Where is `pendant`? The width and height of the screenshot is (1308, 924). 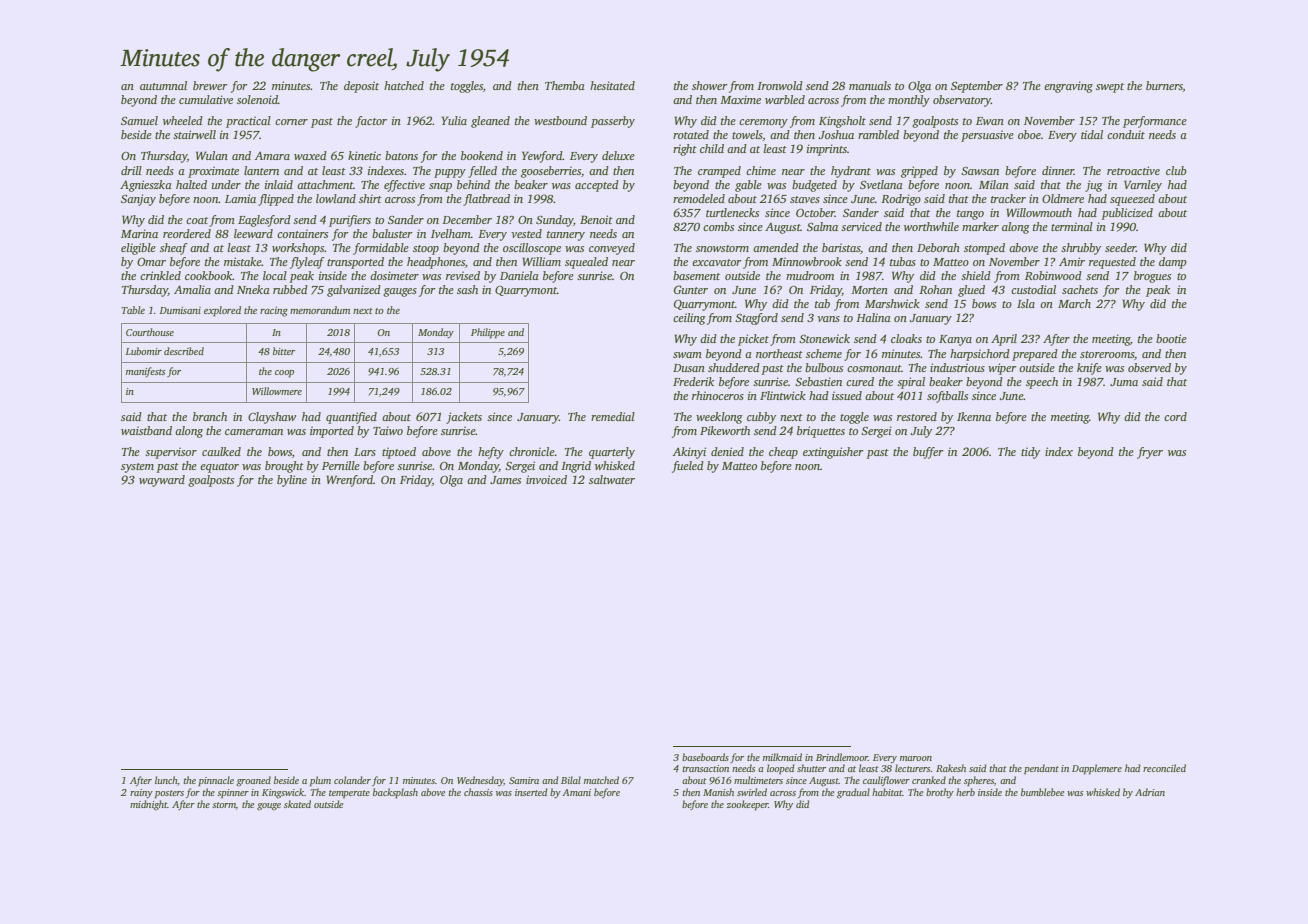 pendant is located at coordinates (1041, 769).
